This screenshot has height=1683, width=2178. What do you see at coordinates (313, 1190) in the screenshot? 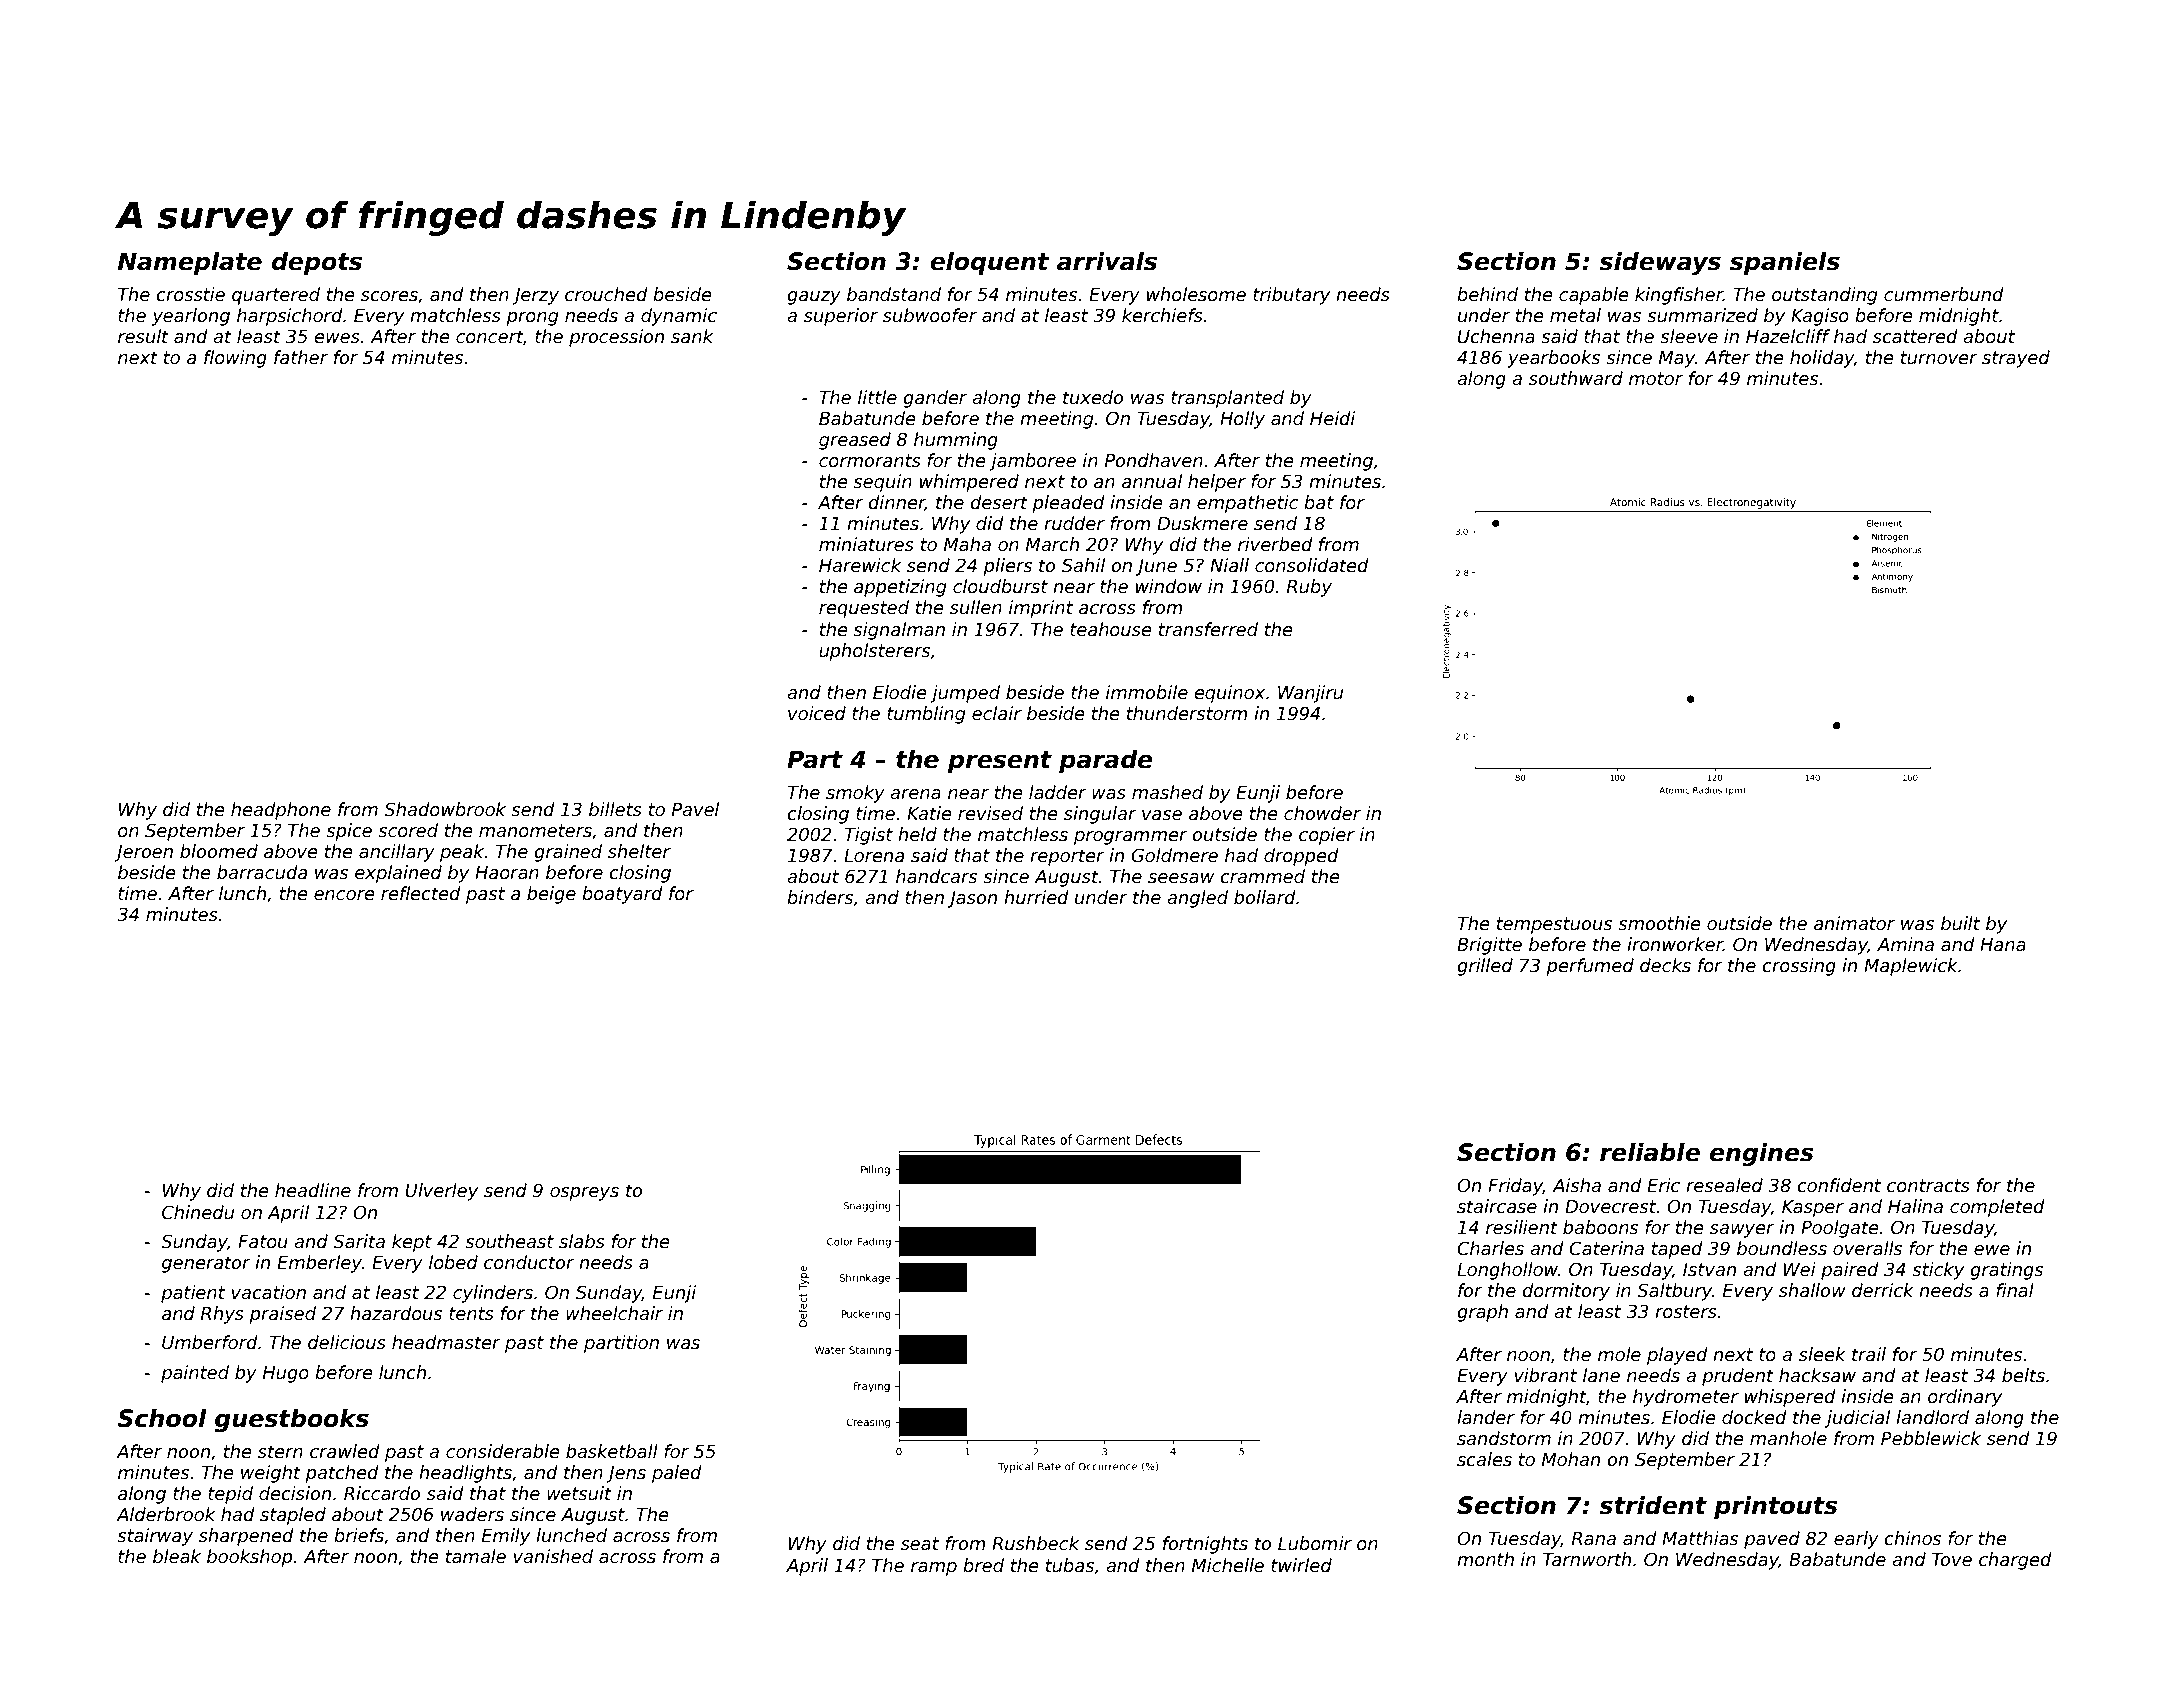
I see `headline` at bounding box center [313, 1190].
